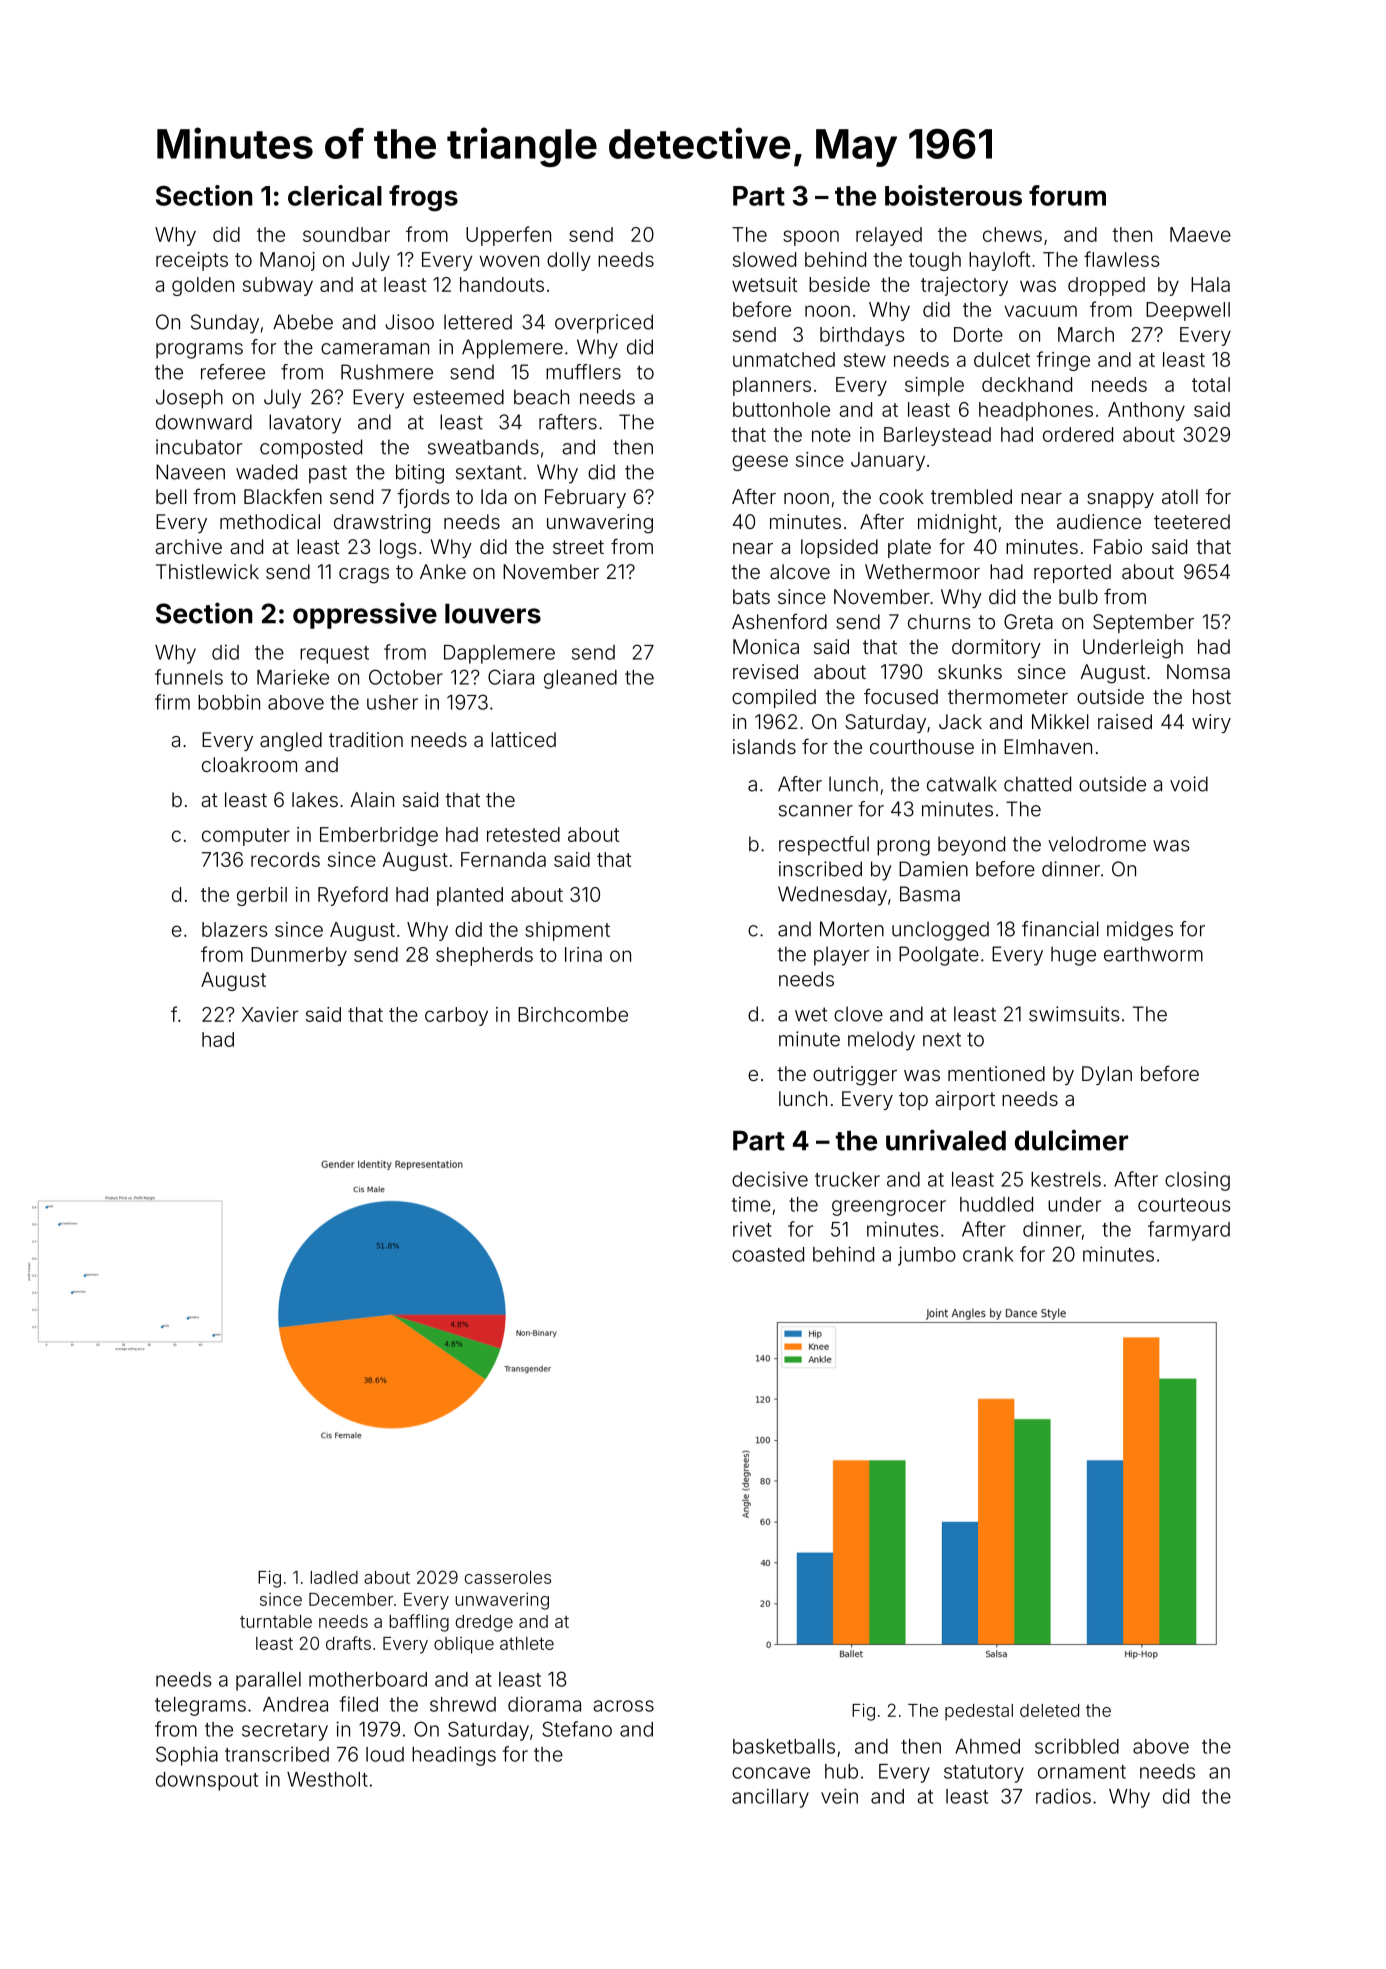  What do you see at coordinates (784, 1746) in the screenshot?
I see `basketballs` at bounding box center [784, 1746].
